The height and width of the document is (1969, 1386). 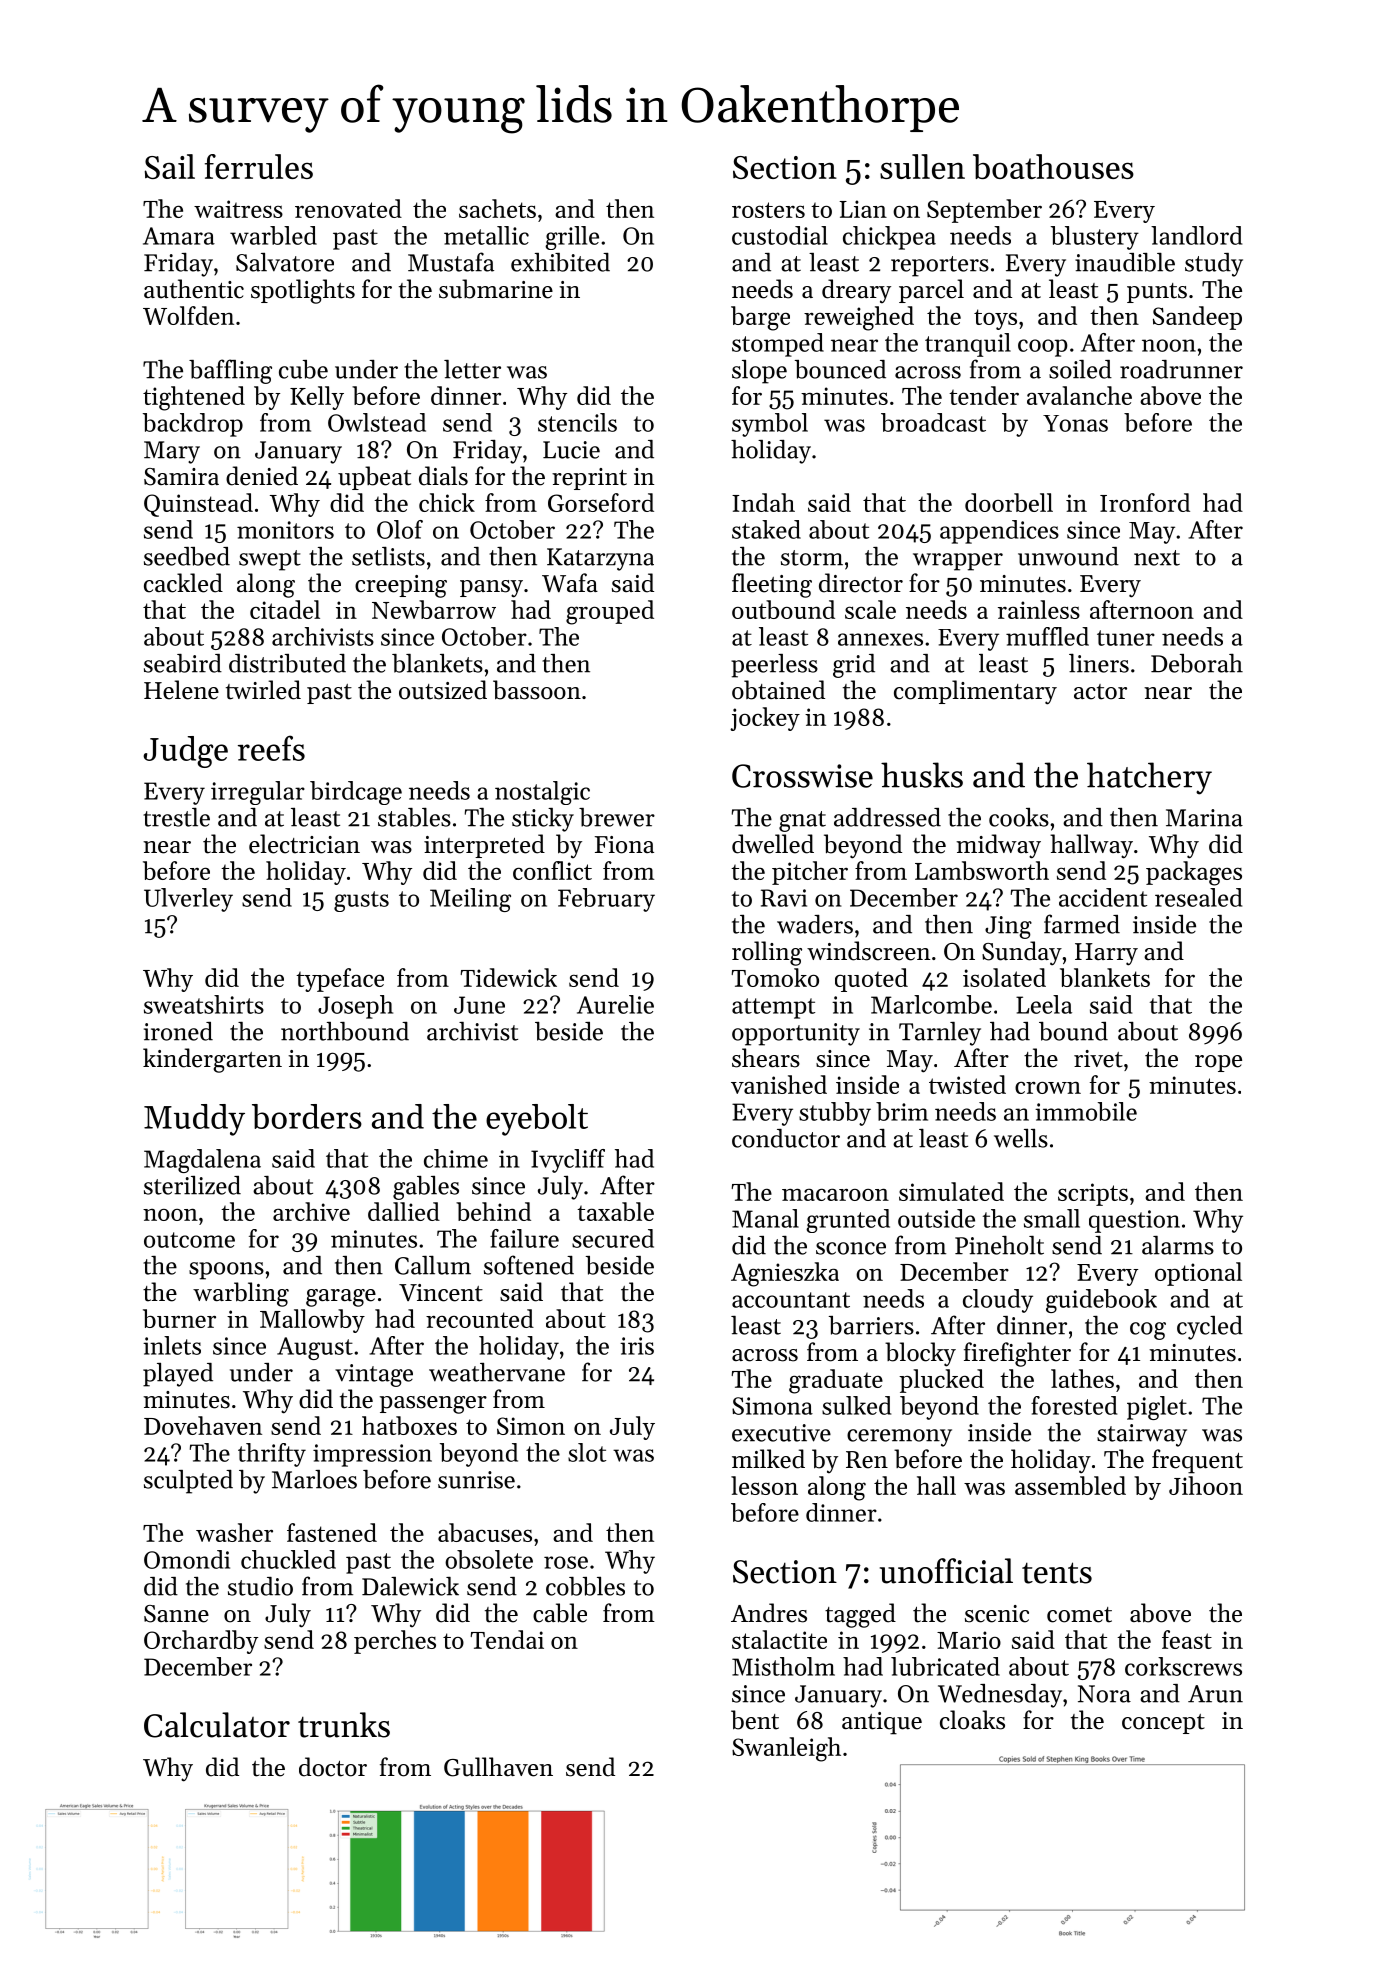 I want to click on grouped, so click(x=610, y=612).
